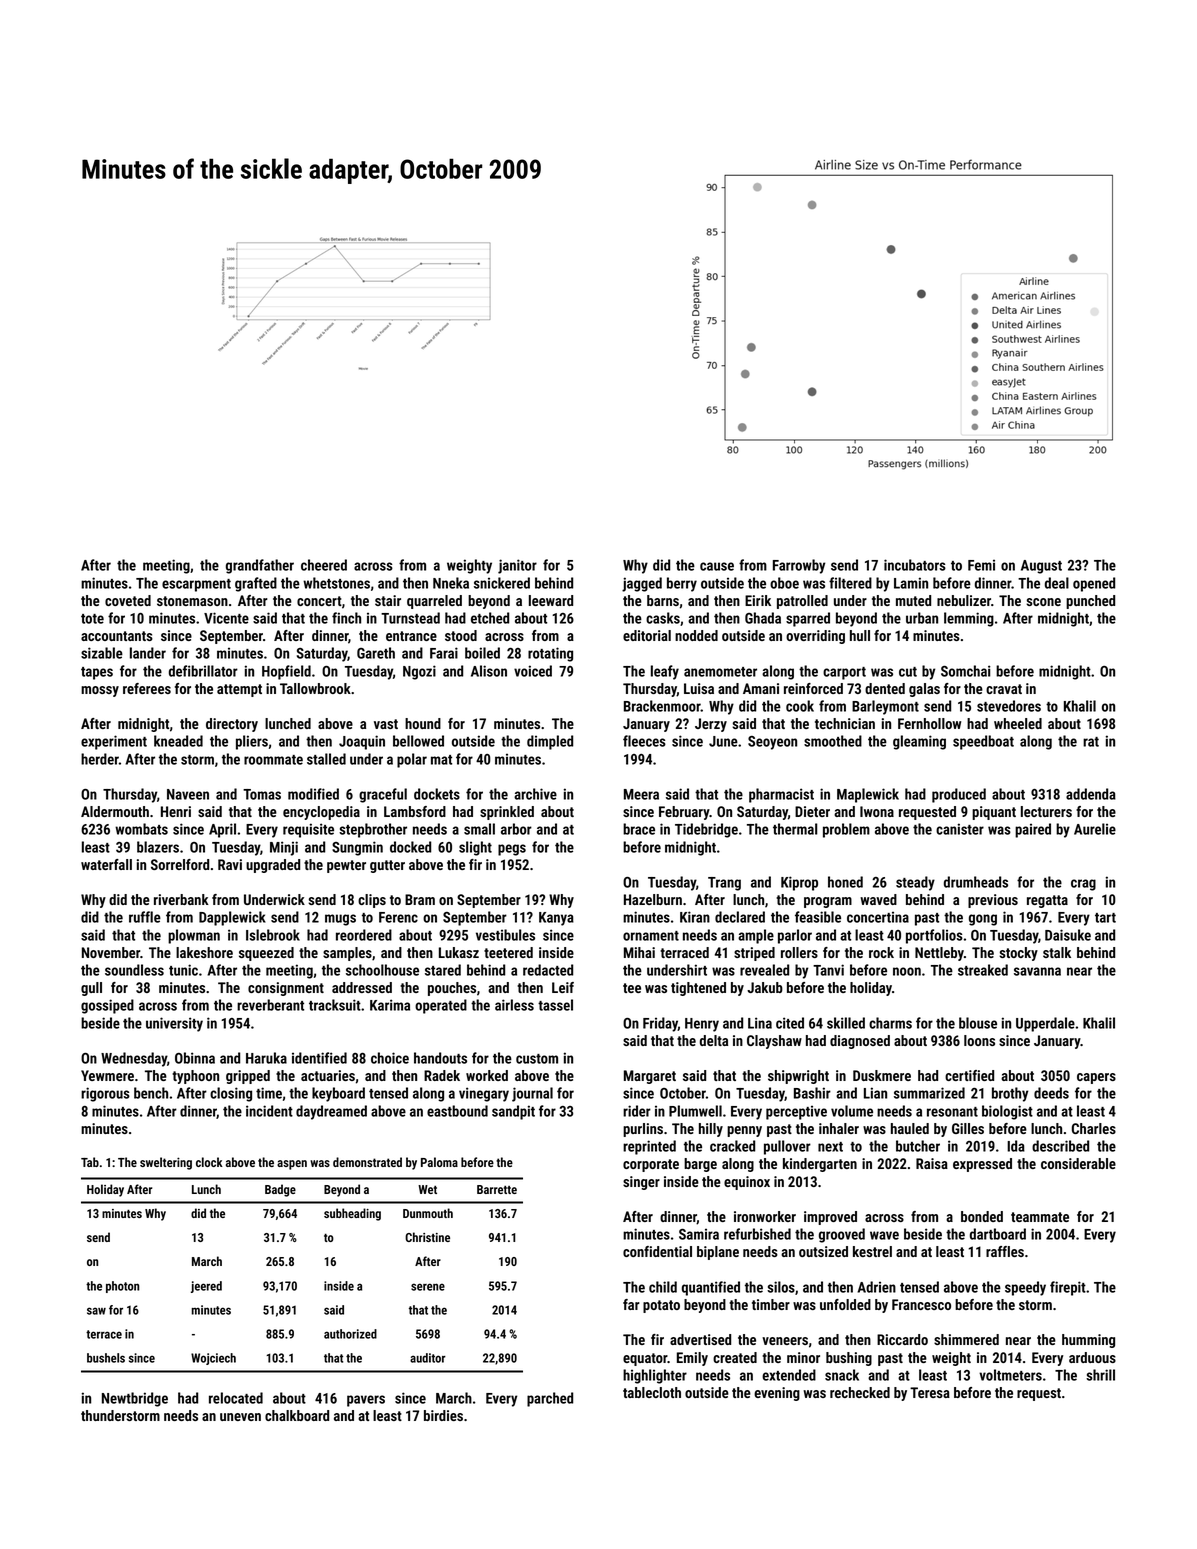  What do you see at coordinates (336, 583) in the page?
I see `whetstones` at bounding box center [336, 583].
